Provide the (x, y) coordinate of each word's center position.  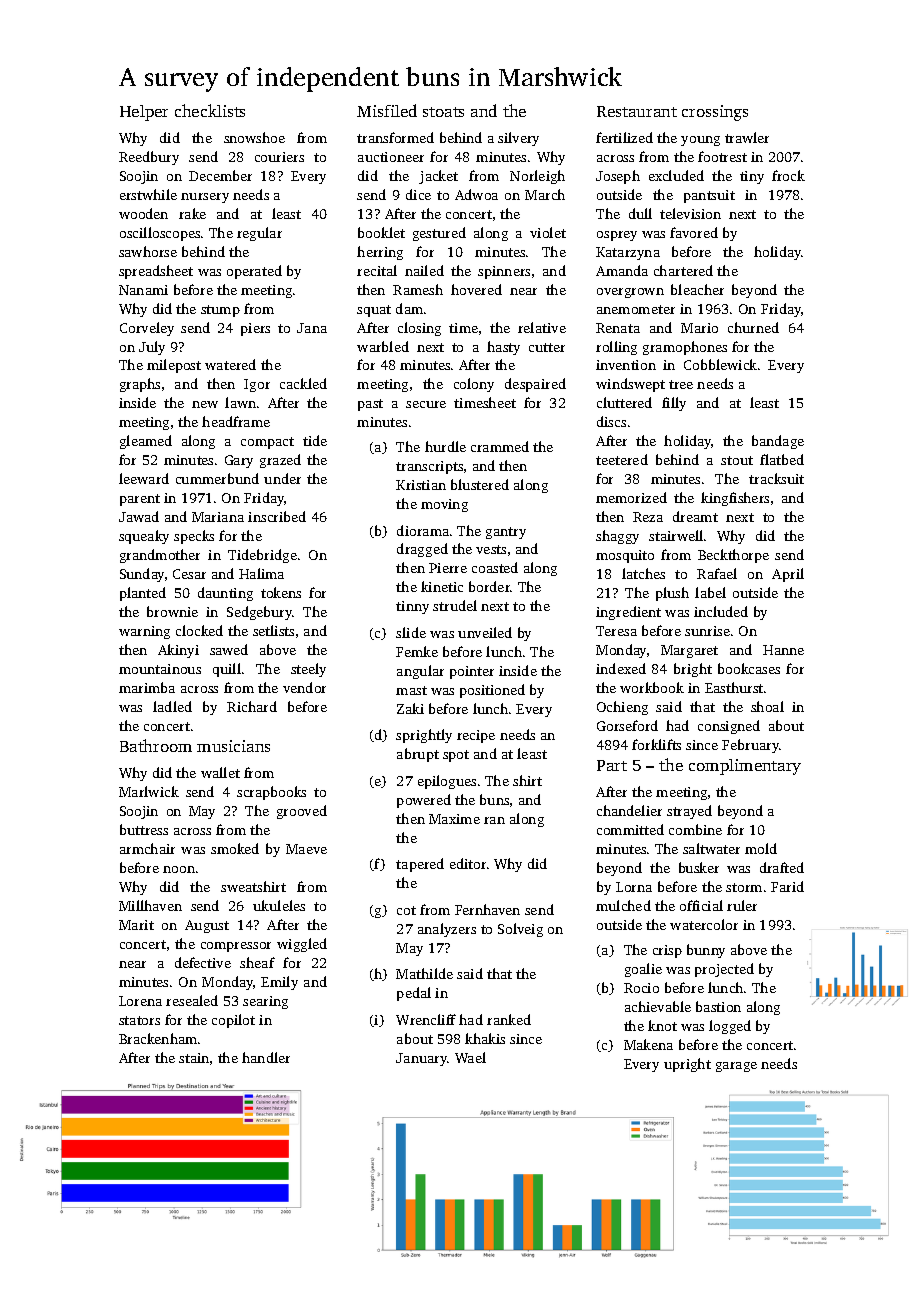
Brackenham (158, 1038)
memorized (631, 497)
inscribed (277, 516)
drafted (782, 867)
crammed (500, 446)
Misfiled (387, 110)
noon (179, 869)
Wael (470, 1057)
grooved (302, 812)
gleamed (146, 442)
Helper (144, 113)
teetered (622, 459)
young (700, 141)
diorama (423, 530)
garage (736, 1067)
